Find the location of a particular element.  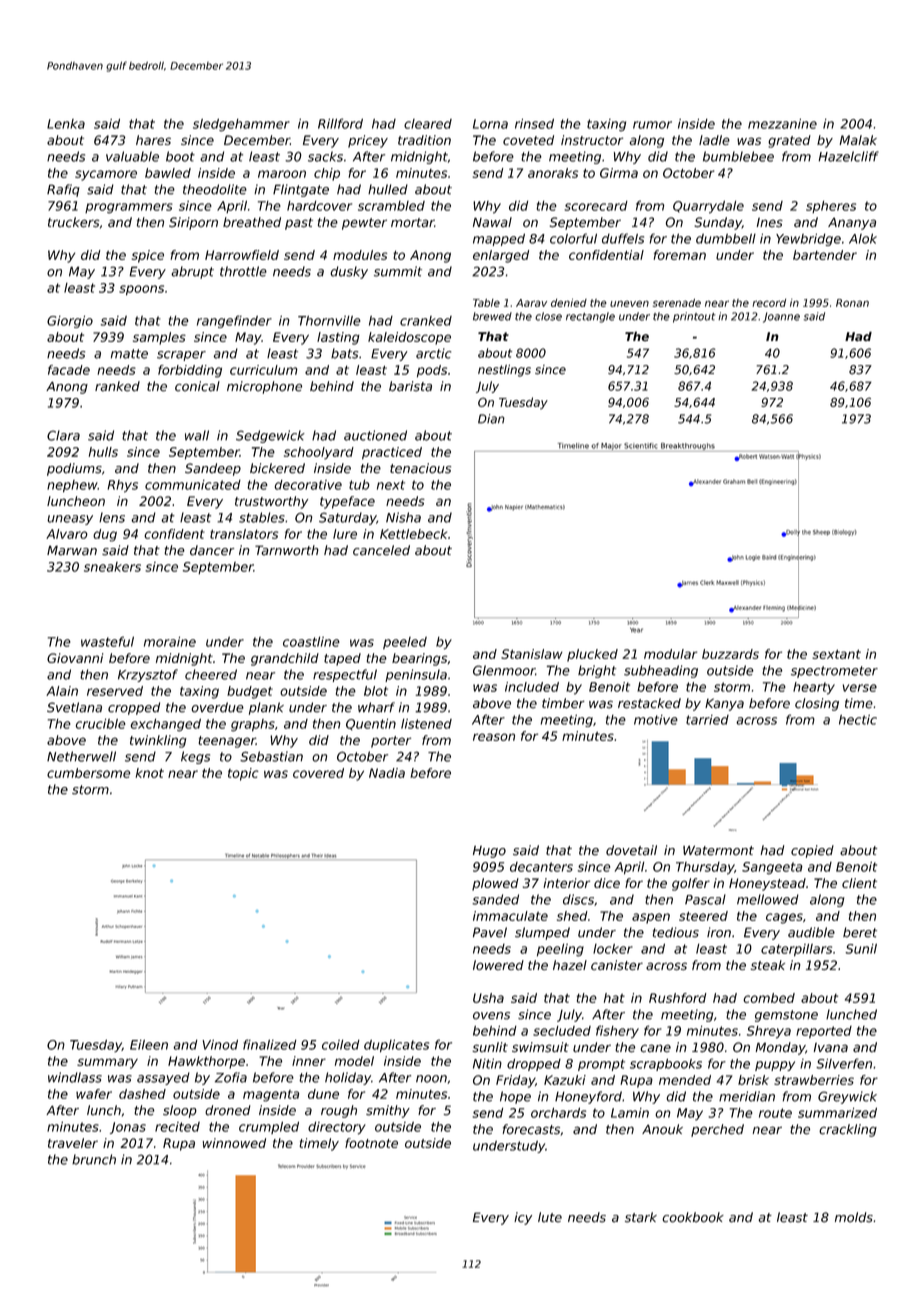

Kettlebeck is located at coordinates (413, 534).
